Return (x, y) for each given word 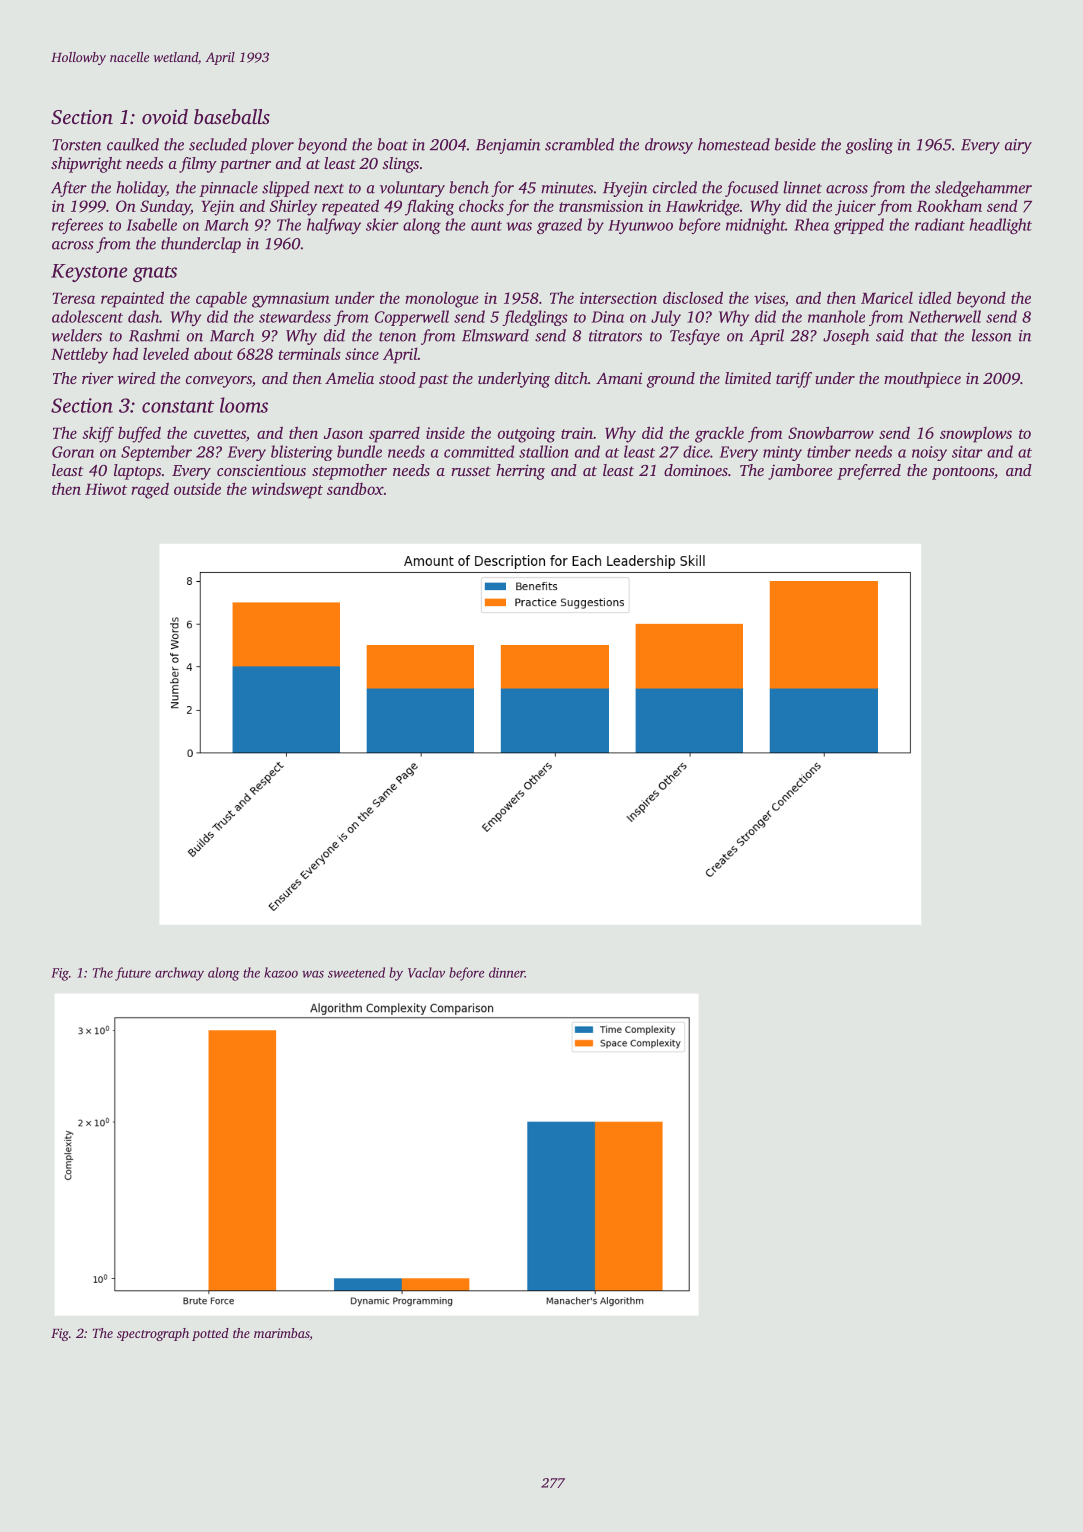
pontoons (963, 473)
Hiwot (106, 489)
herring (520, 472)
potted (210, 1334)
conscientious (261, 470)
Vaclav (426, 972)
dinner (507, 972)
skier (382, 224)
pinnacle (228, 189)
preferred (869, 472)
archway (179, 974)
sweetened (356, 972)
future (133, 974)
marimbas (282, 1333)
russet (471, 471)
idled (935, 297)
